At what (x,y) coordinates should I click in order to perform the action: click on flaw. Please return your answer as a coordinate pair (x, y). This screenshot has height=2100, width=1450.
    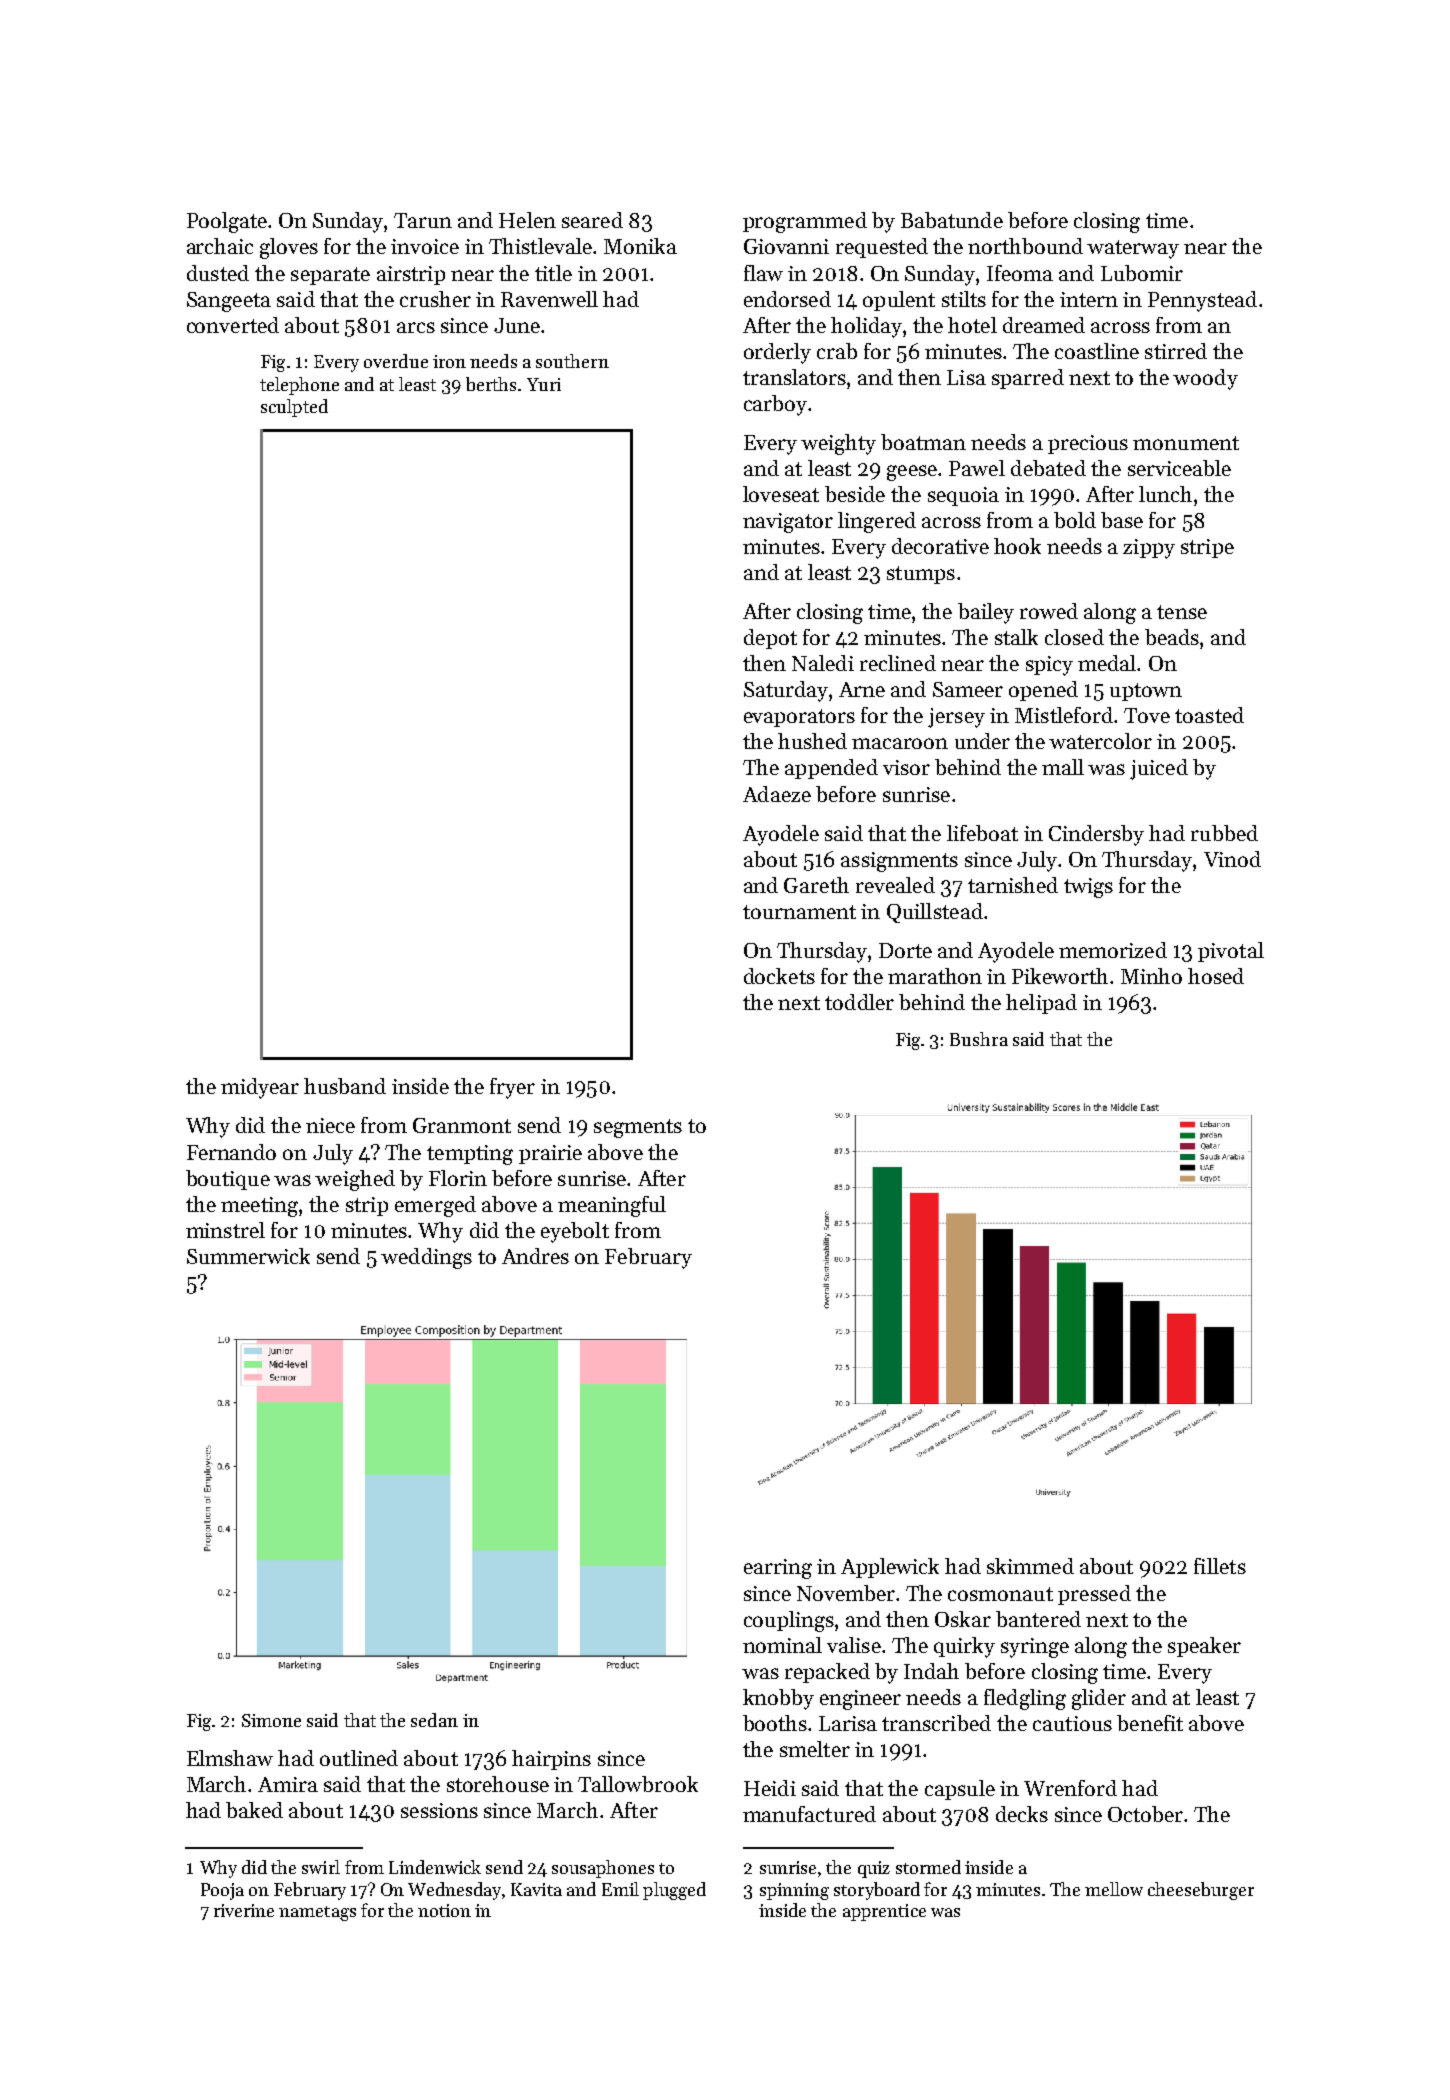
    Looking at the image, I should click on (763, 273).
